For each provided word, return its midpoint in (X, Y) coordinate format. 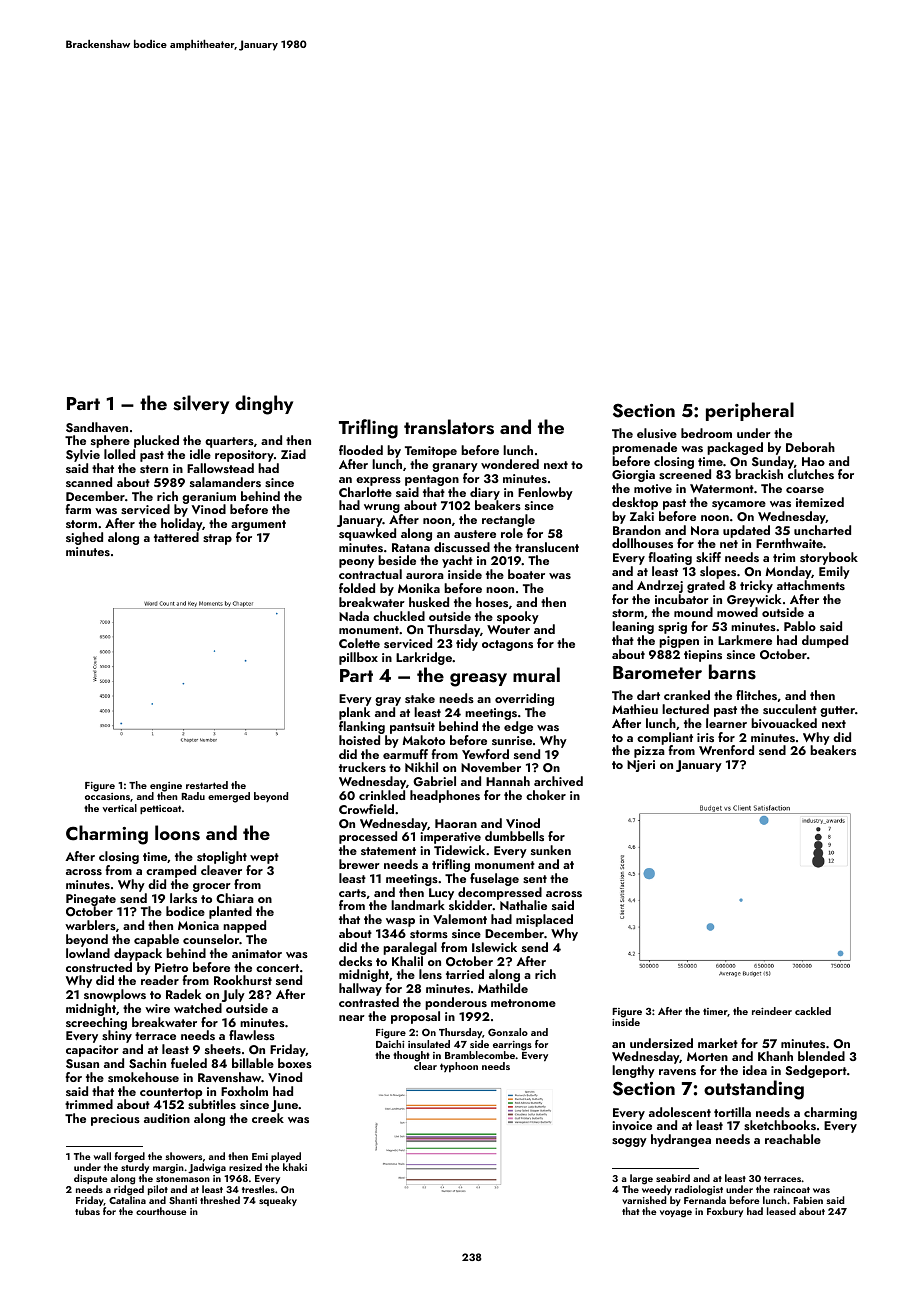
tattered (176, 537)
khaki (295, 1167)
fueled (189, 1063)
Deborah (810, 447)
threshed (220, 1200)
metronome (523, 1003)
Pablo (800, 626)
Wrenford (726, 750)
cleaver (221, 870)
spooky (518, 617)
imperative (450, 838)
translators (449, 427)
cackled (813, 1011)
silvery (201, 404)
